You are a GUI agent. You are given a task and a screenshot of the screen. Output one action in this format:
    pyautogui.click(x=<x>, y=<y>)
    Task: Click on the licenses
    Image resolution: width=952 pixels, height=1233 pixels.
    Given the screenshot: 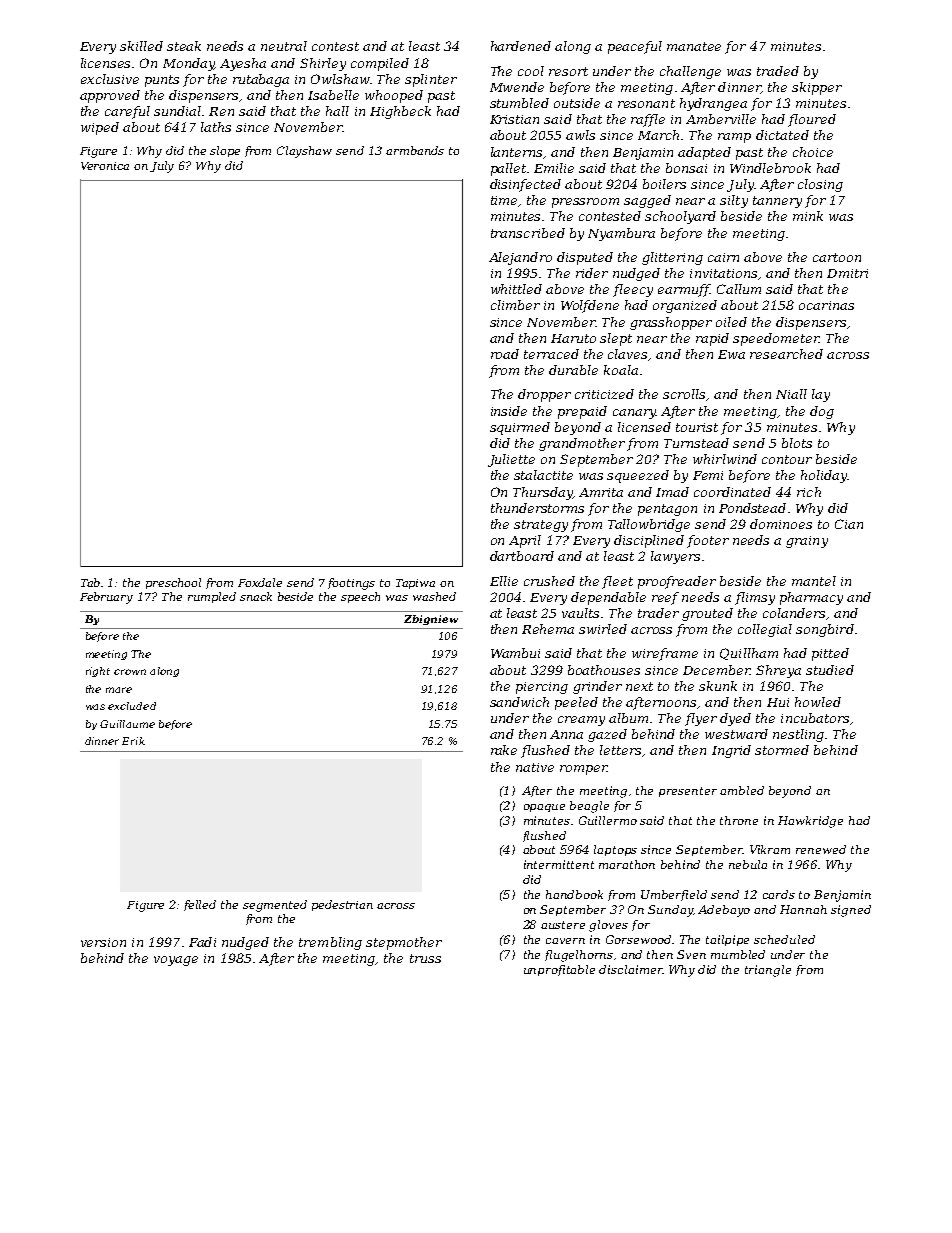 What is the action you would take?
    pyautogui.click(x=105, y=63)
